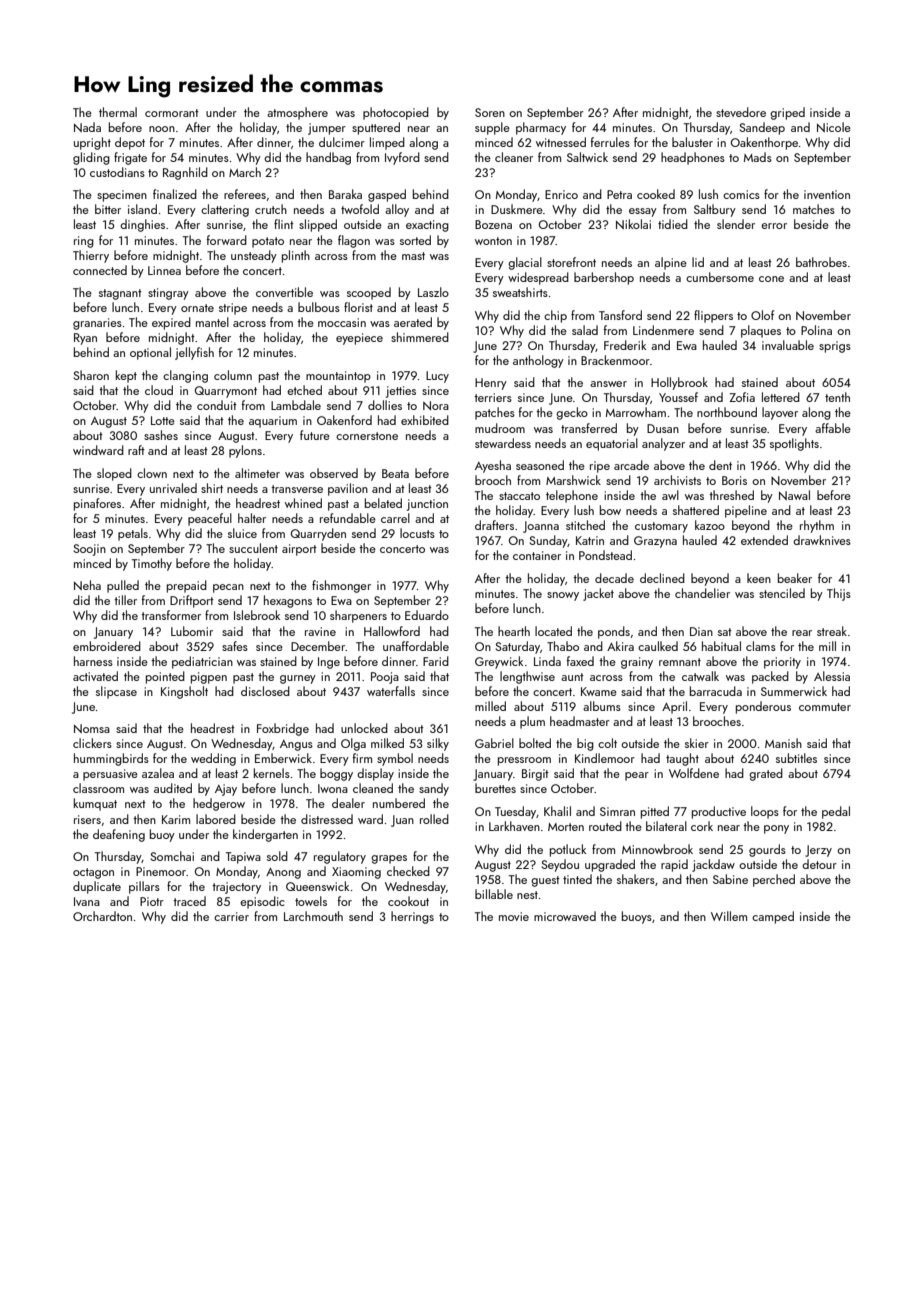 The image size is (924, 1308). What do you see at coordinates (537, 555) in the image?
I see `container` at bounding box center [537, 555].
